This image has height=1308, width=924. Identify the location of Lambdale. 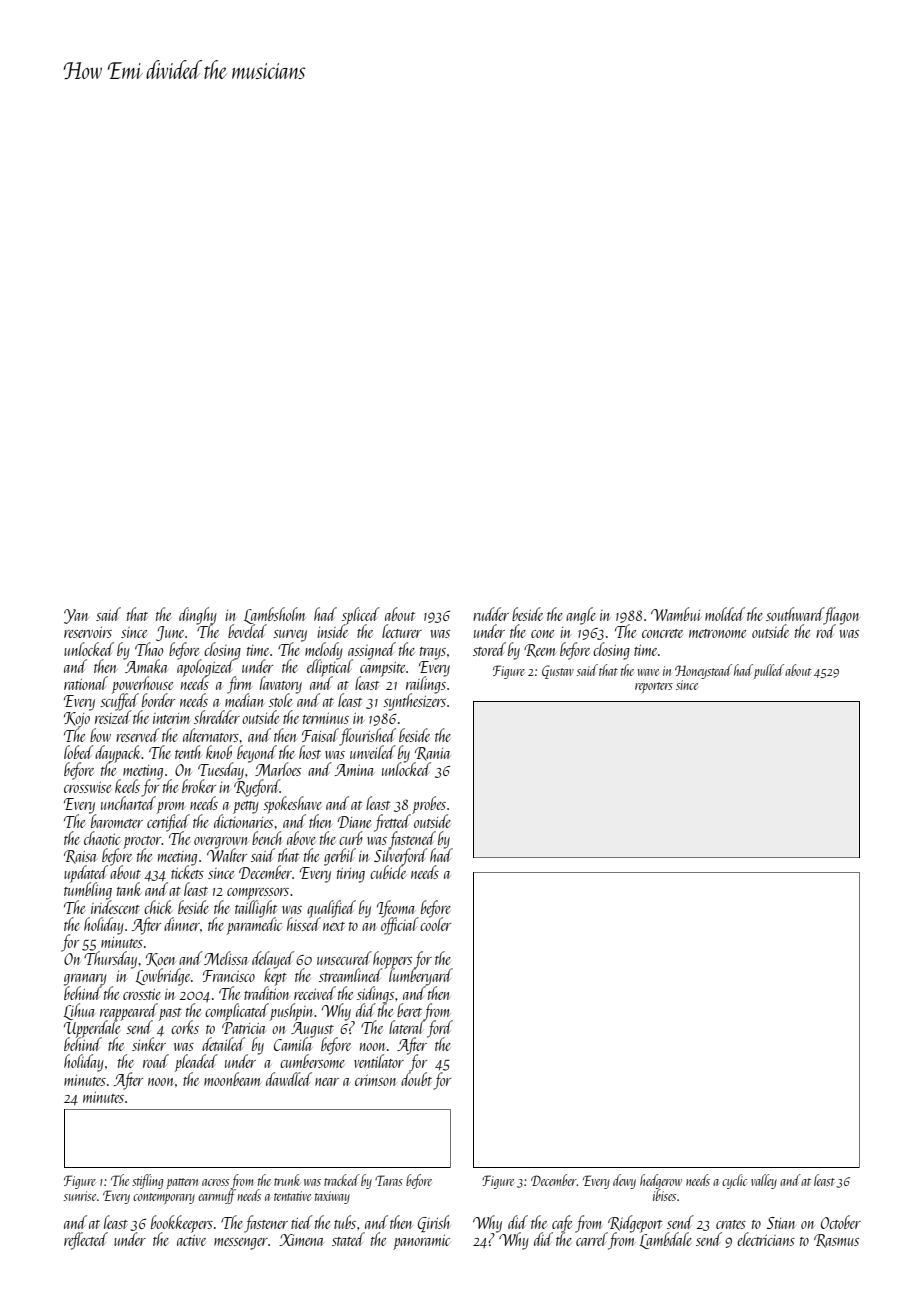
(665, 1241).
